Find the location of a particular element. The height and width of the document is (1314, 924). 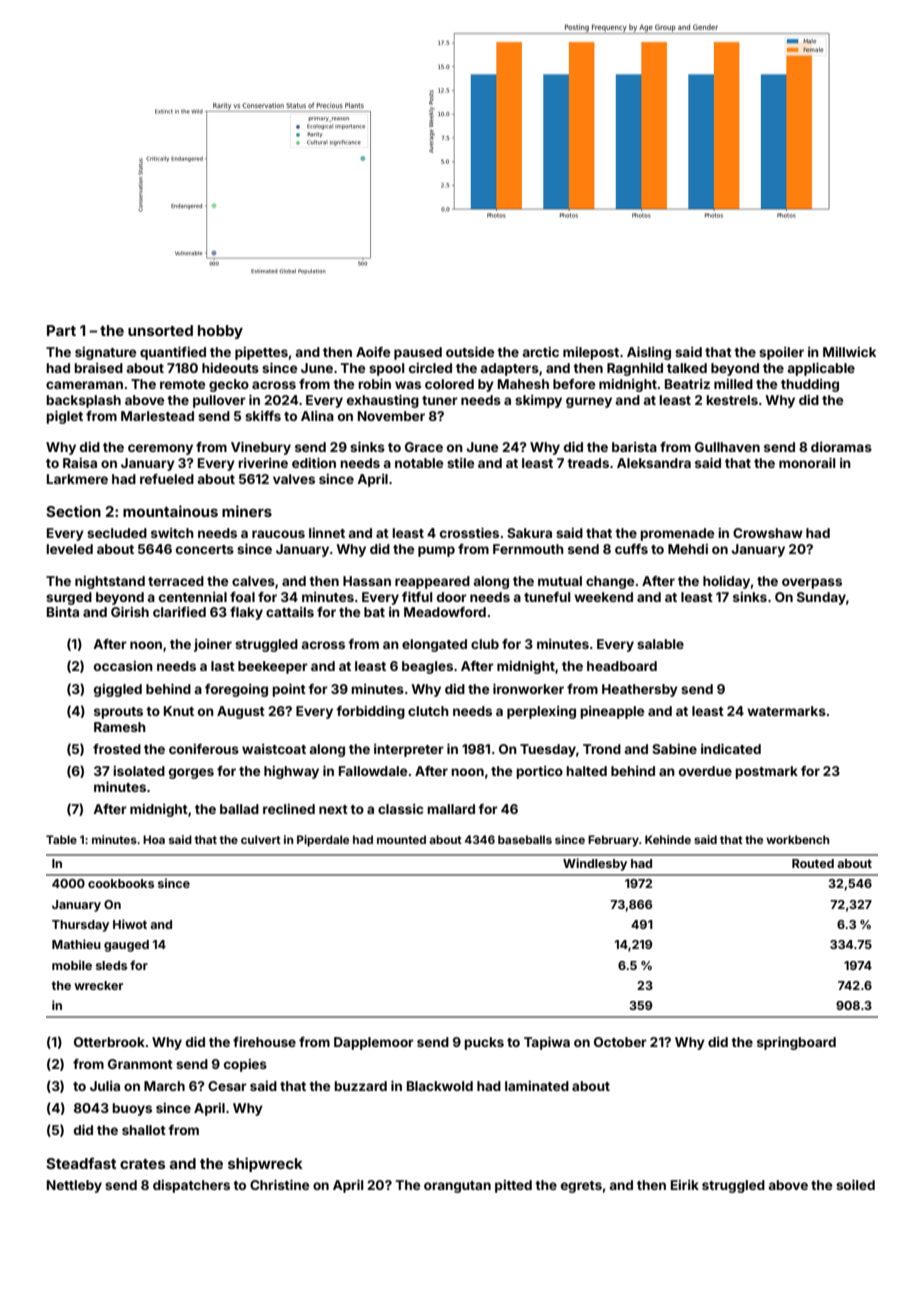

occasion is located at coordinates (123, 666).
